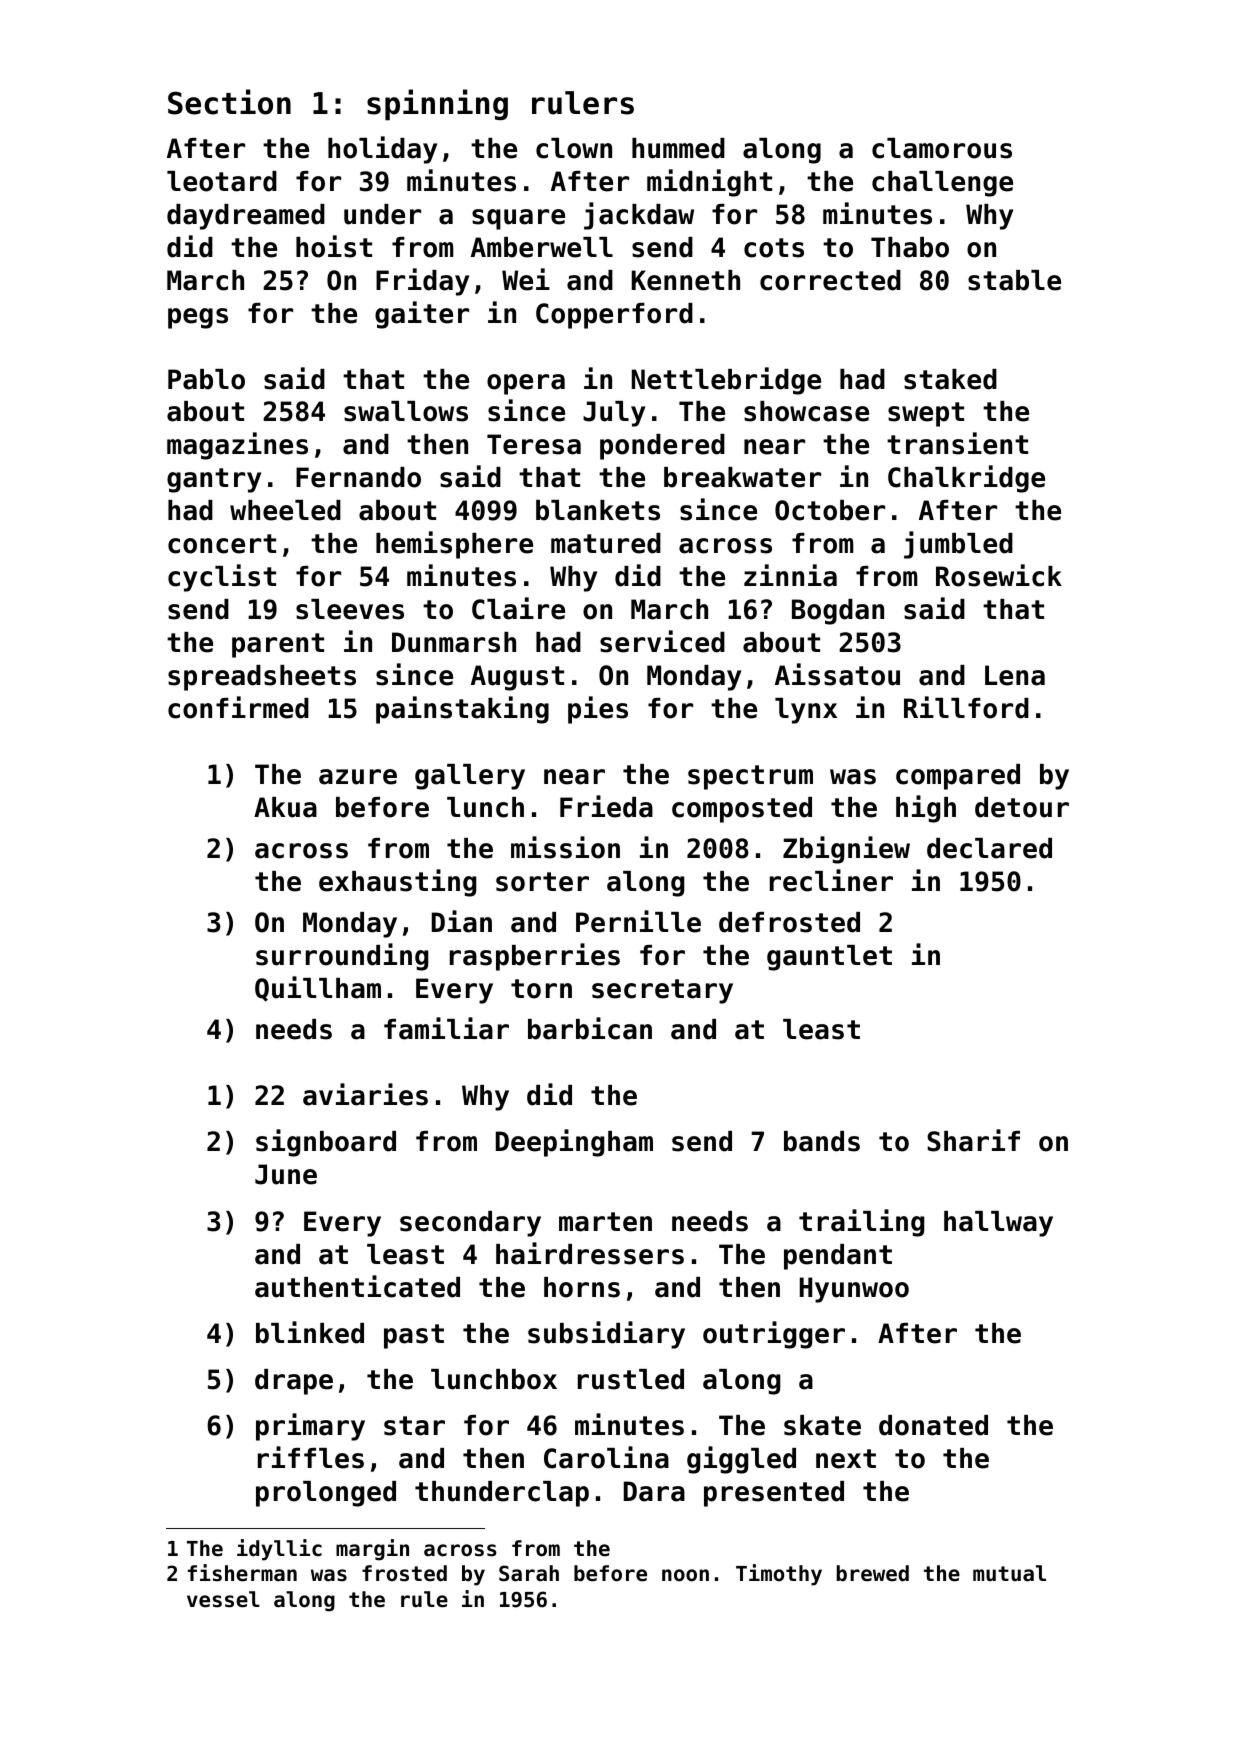 This page has width=1241, height=1755. Describe the element at coordinates (662, 641) in the page. I see `serviced` at that location.
